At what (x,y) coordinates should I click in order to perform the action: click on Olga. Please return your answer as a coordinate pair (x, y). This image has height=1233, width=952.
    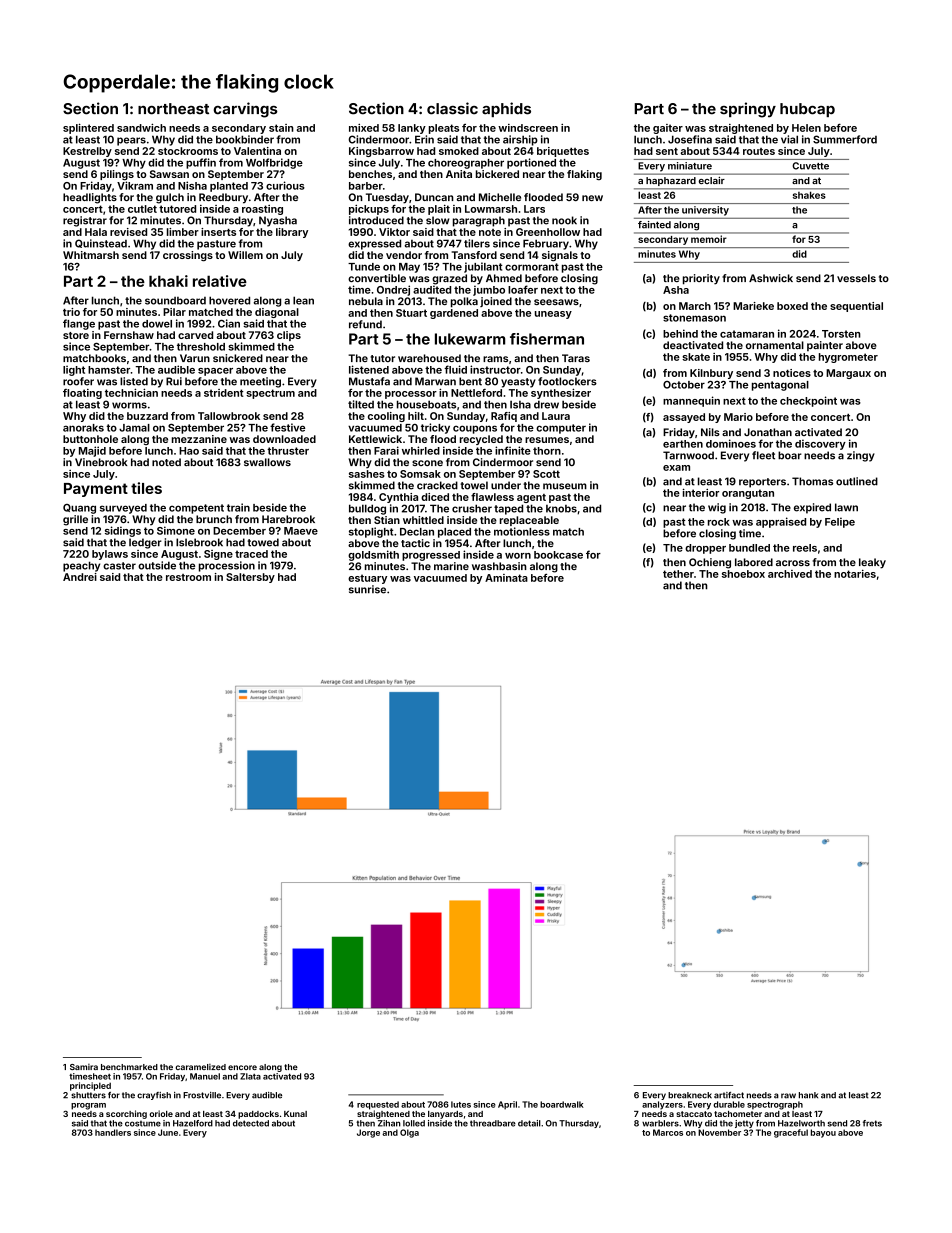
    Looking at the image, I should click on (409, 1133).
